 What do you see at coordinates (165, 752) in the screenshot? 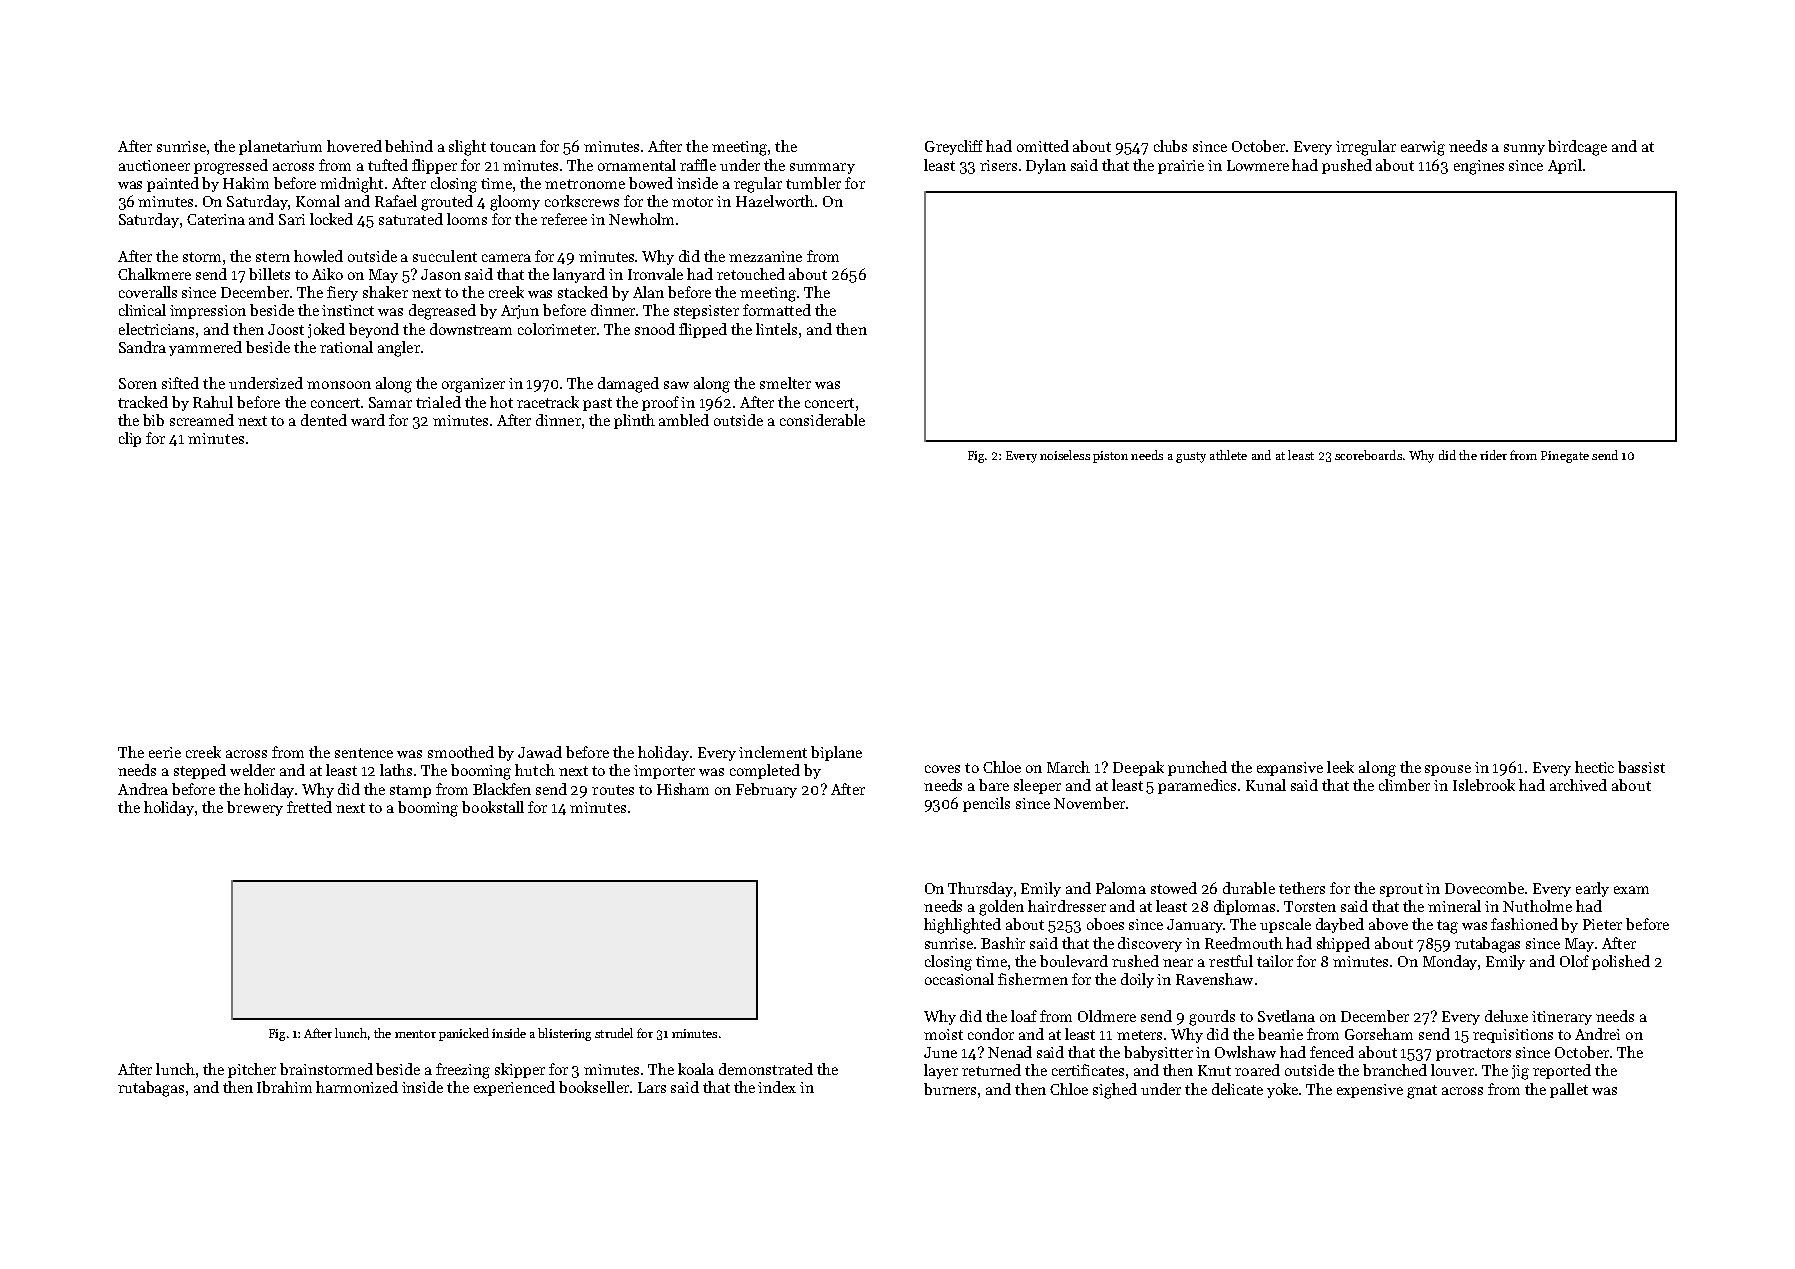
I see `eerie` at bounding box center [165, 752].
